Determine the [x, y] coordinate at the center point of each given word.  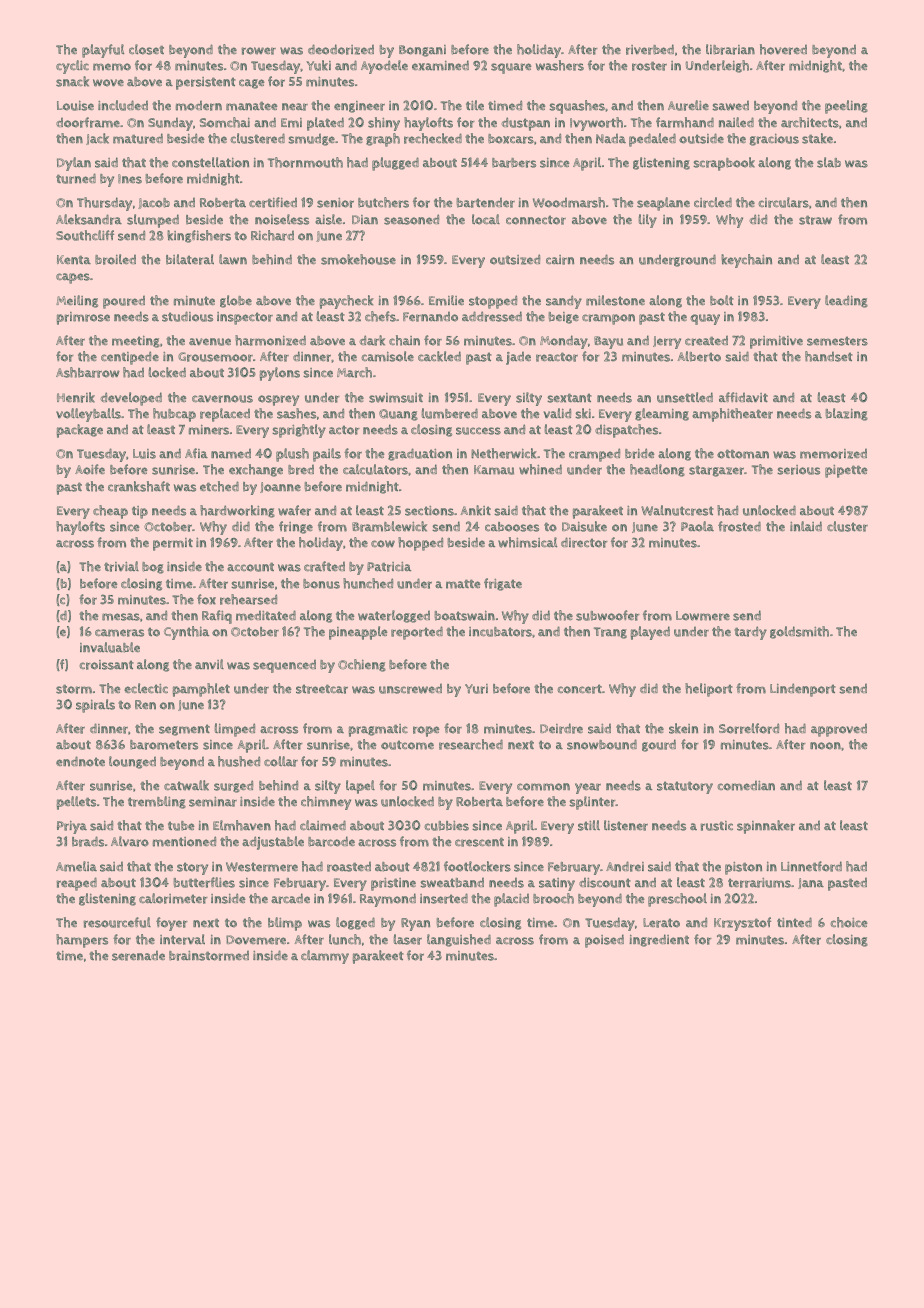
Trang [610, 633]
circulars [783, 202]
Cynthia [186, 633]
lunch [345, 939]
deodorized [341, 49]
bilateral [190, 259]
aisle [328, 219]
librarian [730, 49]
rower [258, 51]
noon [825, 746]
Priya [72, 827]
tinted [794, 922]
